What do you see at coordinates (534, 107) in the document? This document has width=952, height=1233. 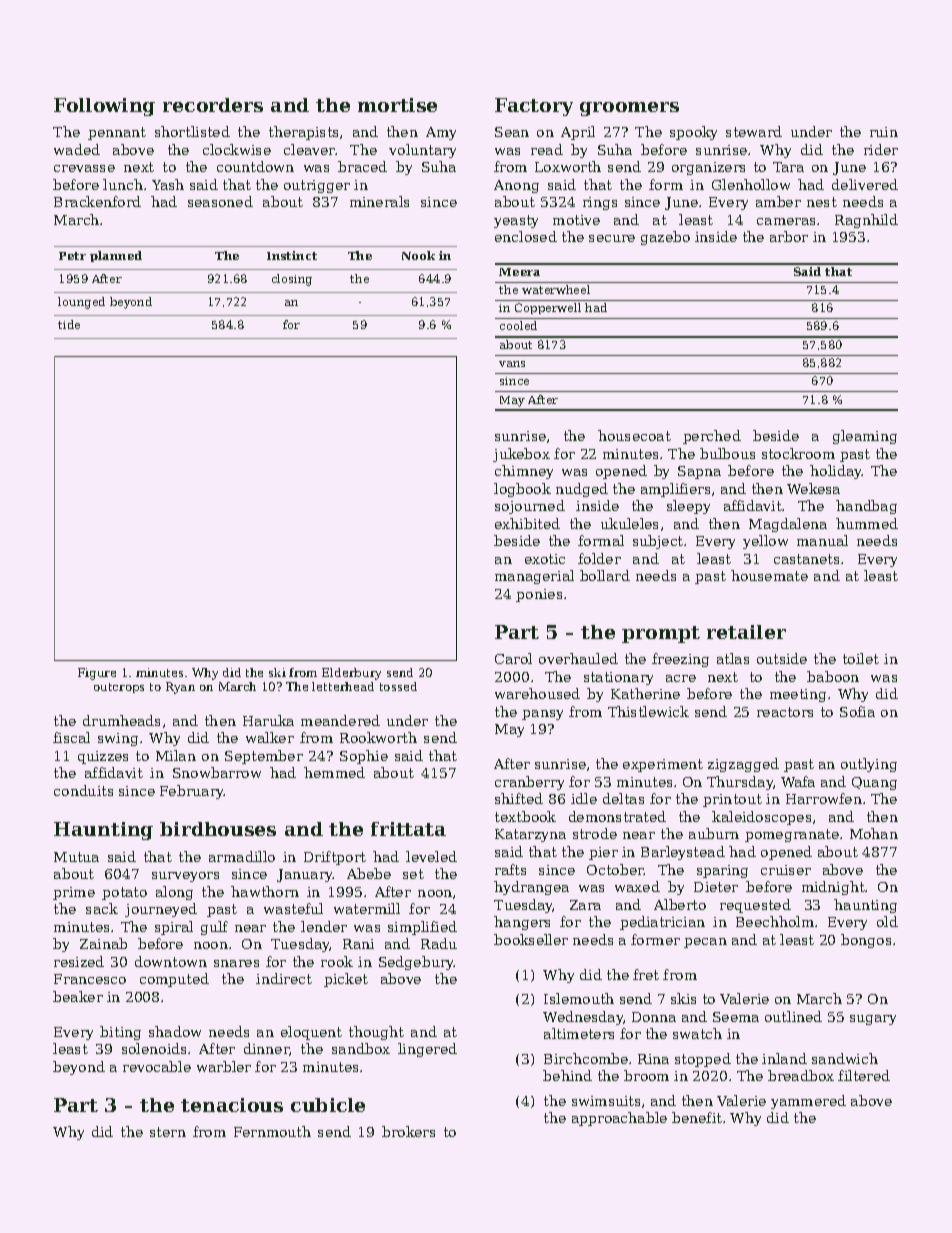 I see `Factory` at bounding box center [534, 107].
